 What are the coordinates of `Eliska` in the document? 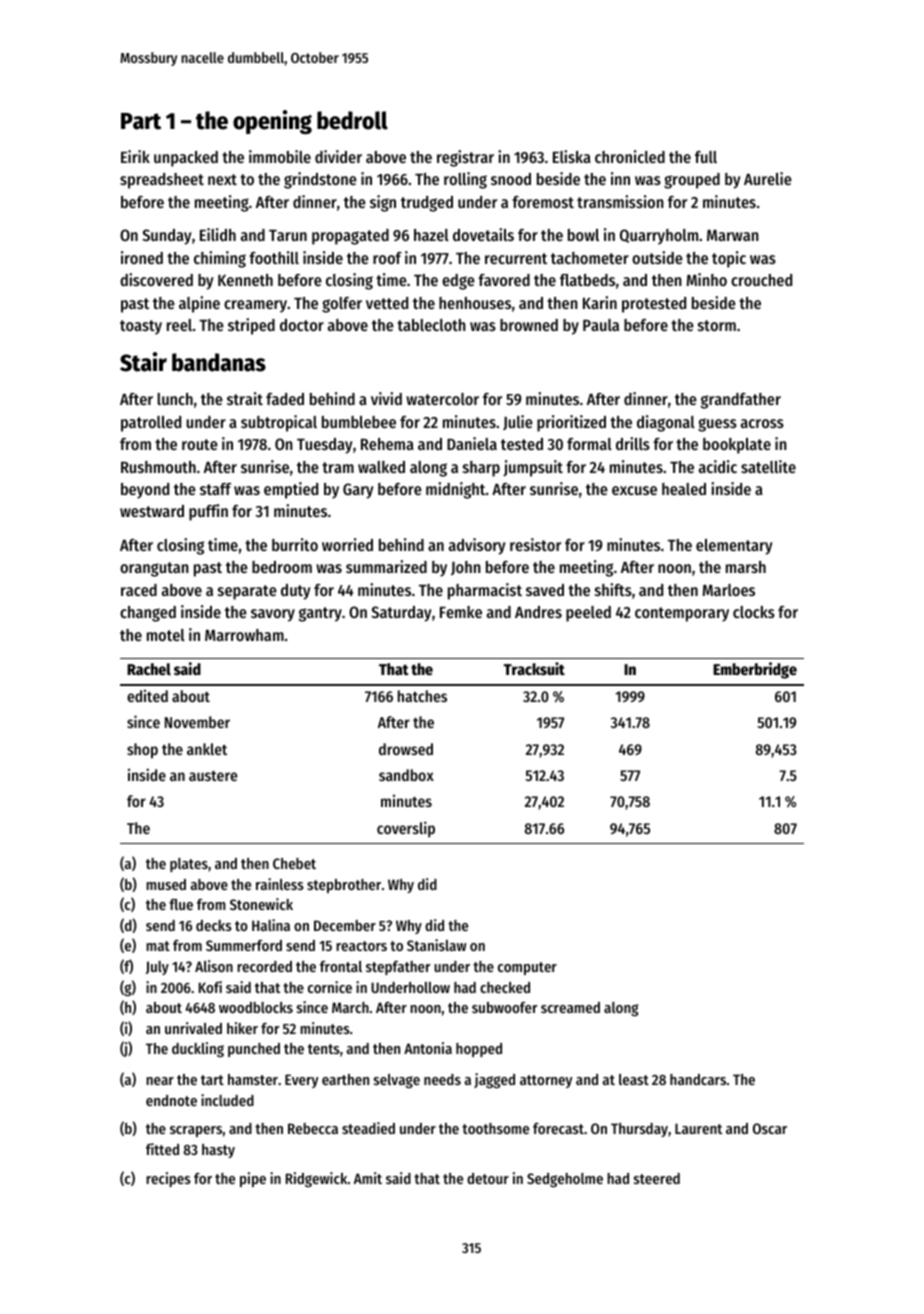 It's located at (572, 156).
